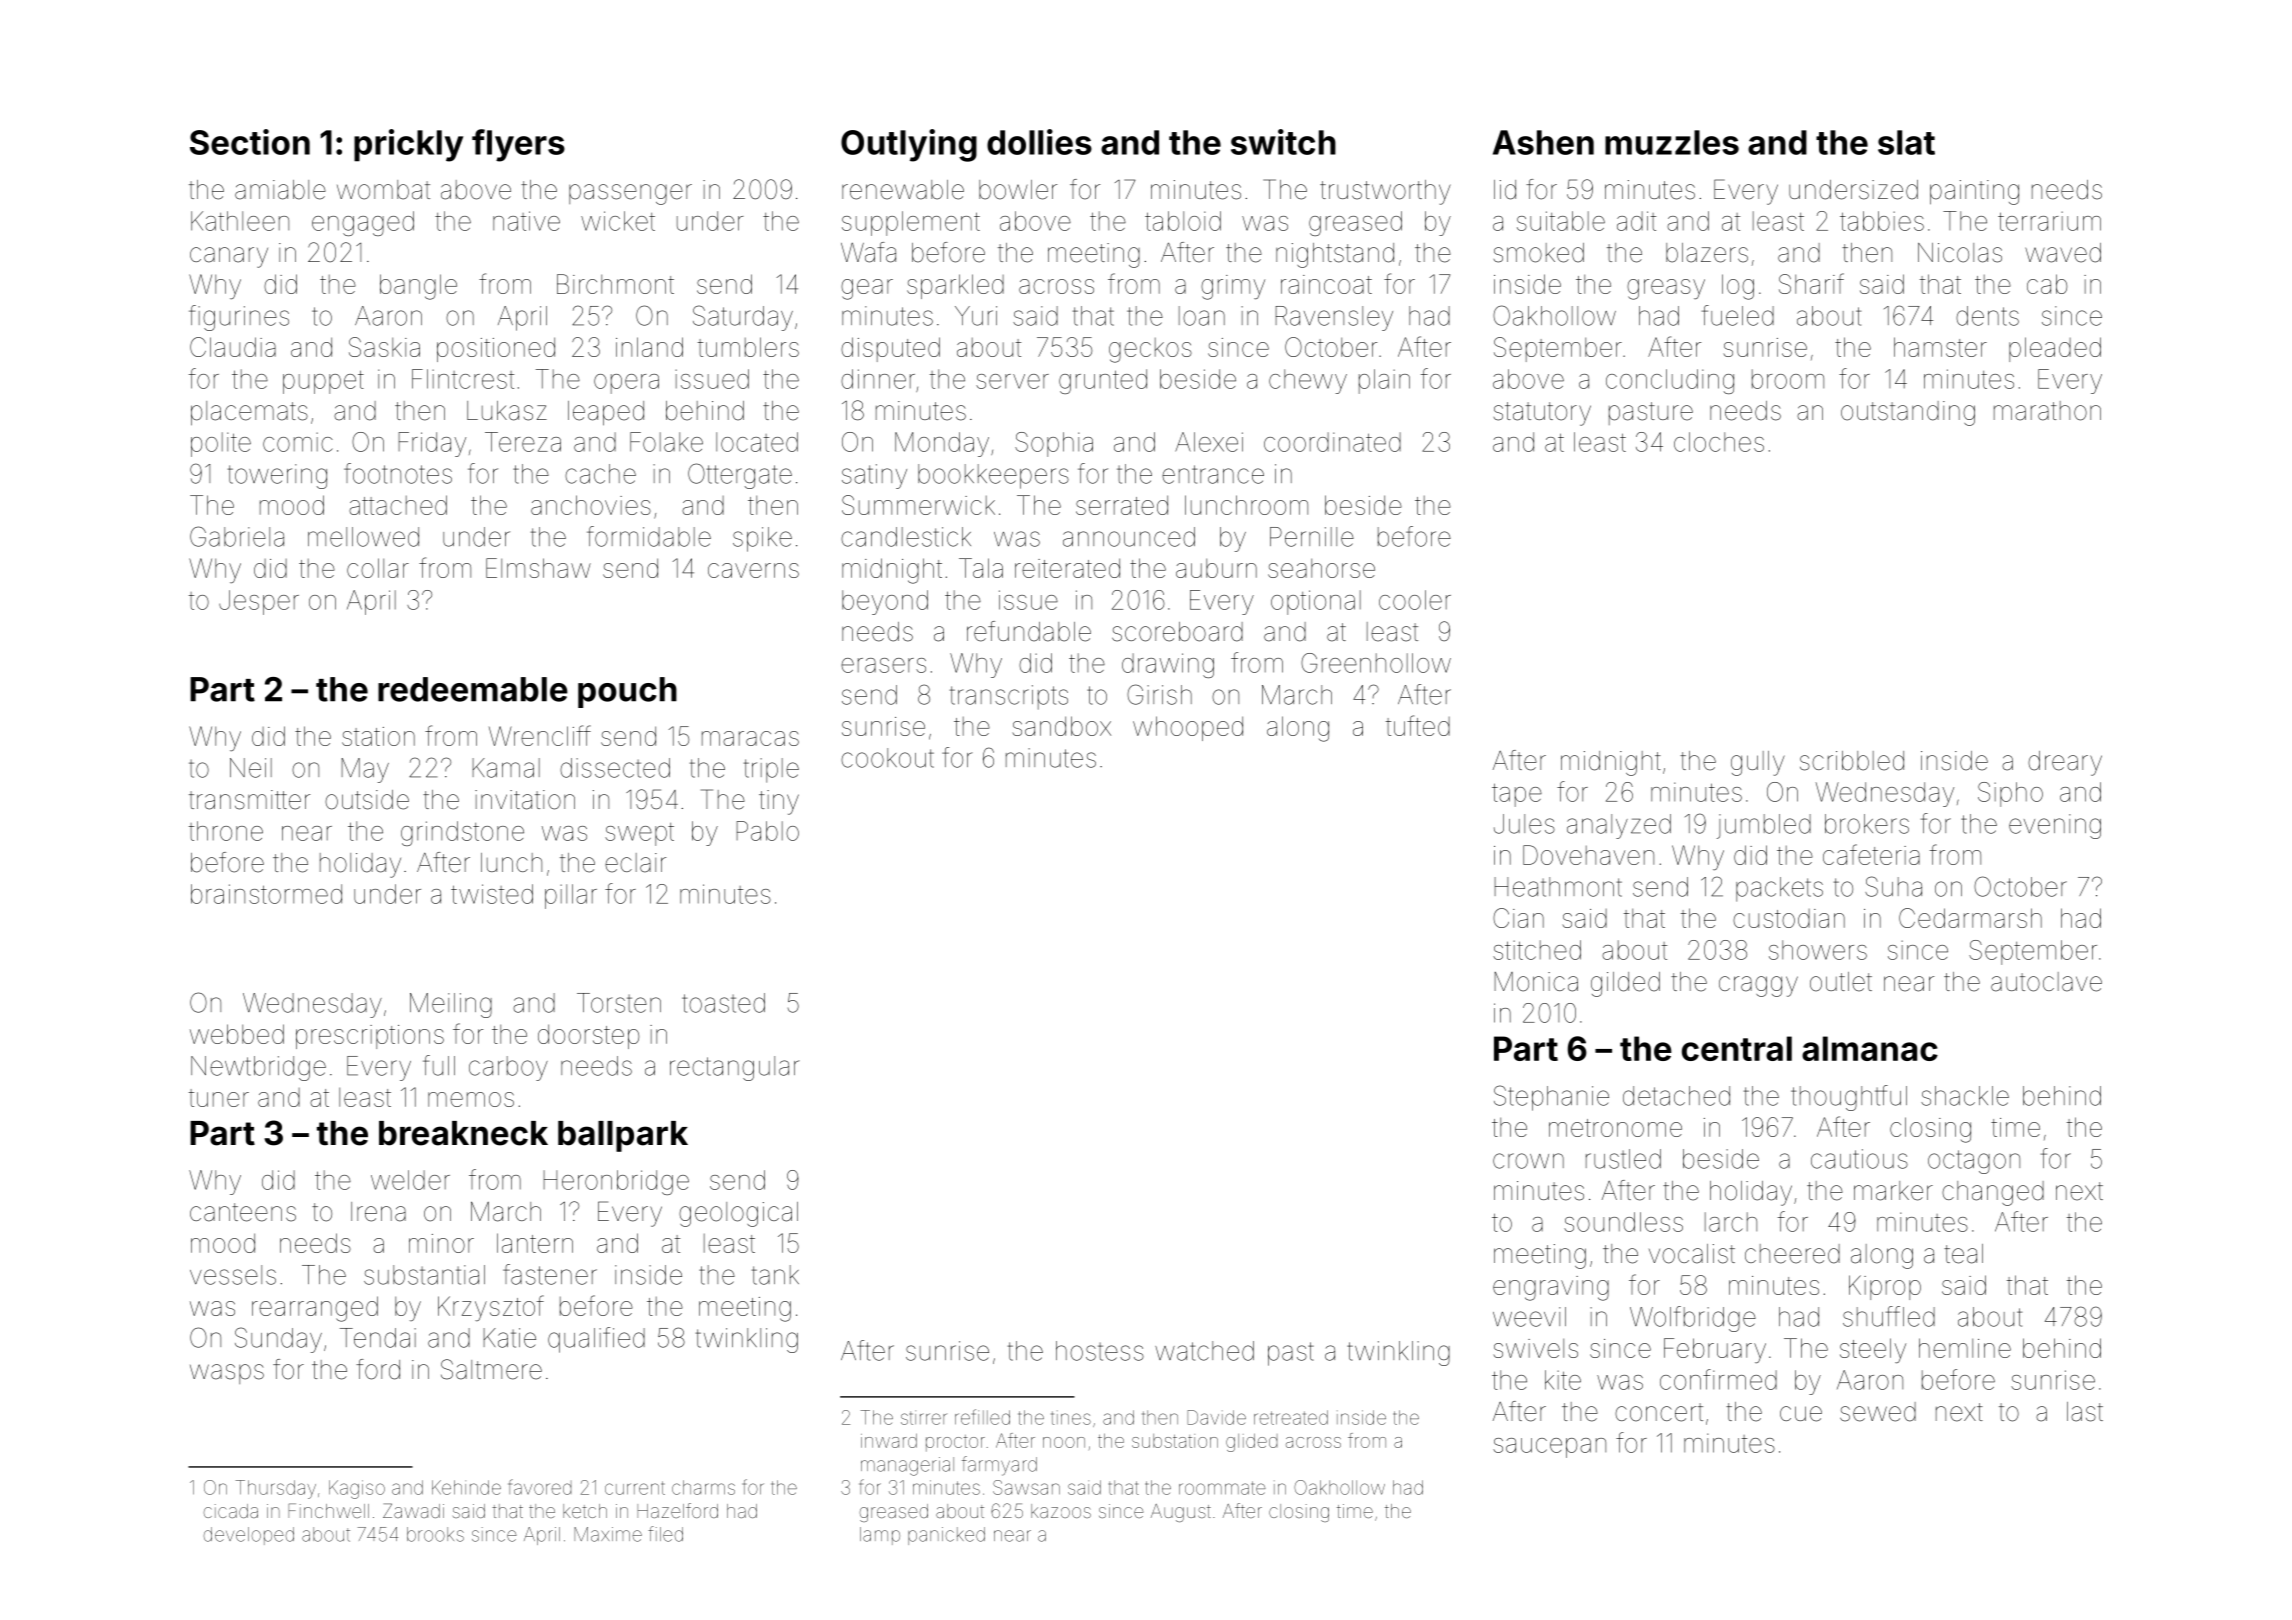 The height and width of the page is (1620, 2292). What do you see at coordinates (1906, 142) in the page?
I see `slat` at bounding box center [1906, 142].
